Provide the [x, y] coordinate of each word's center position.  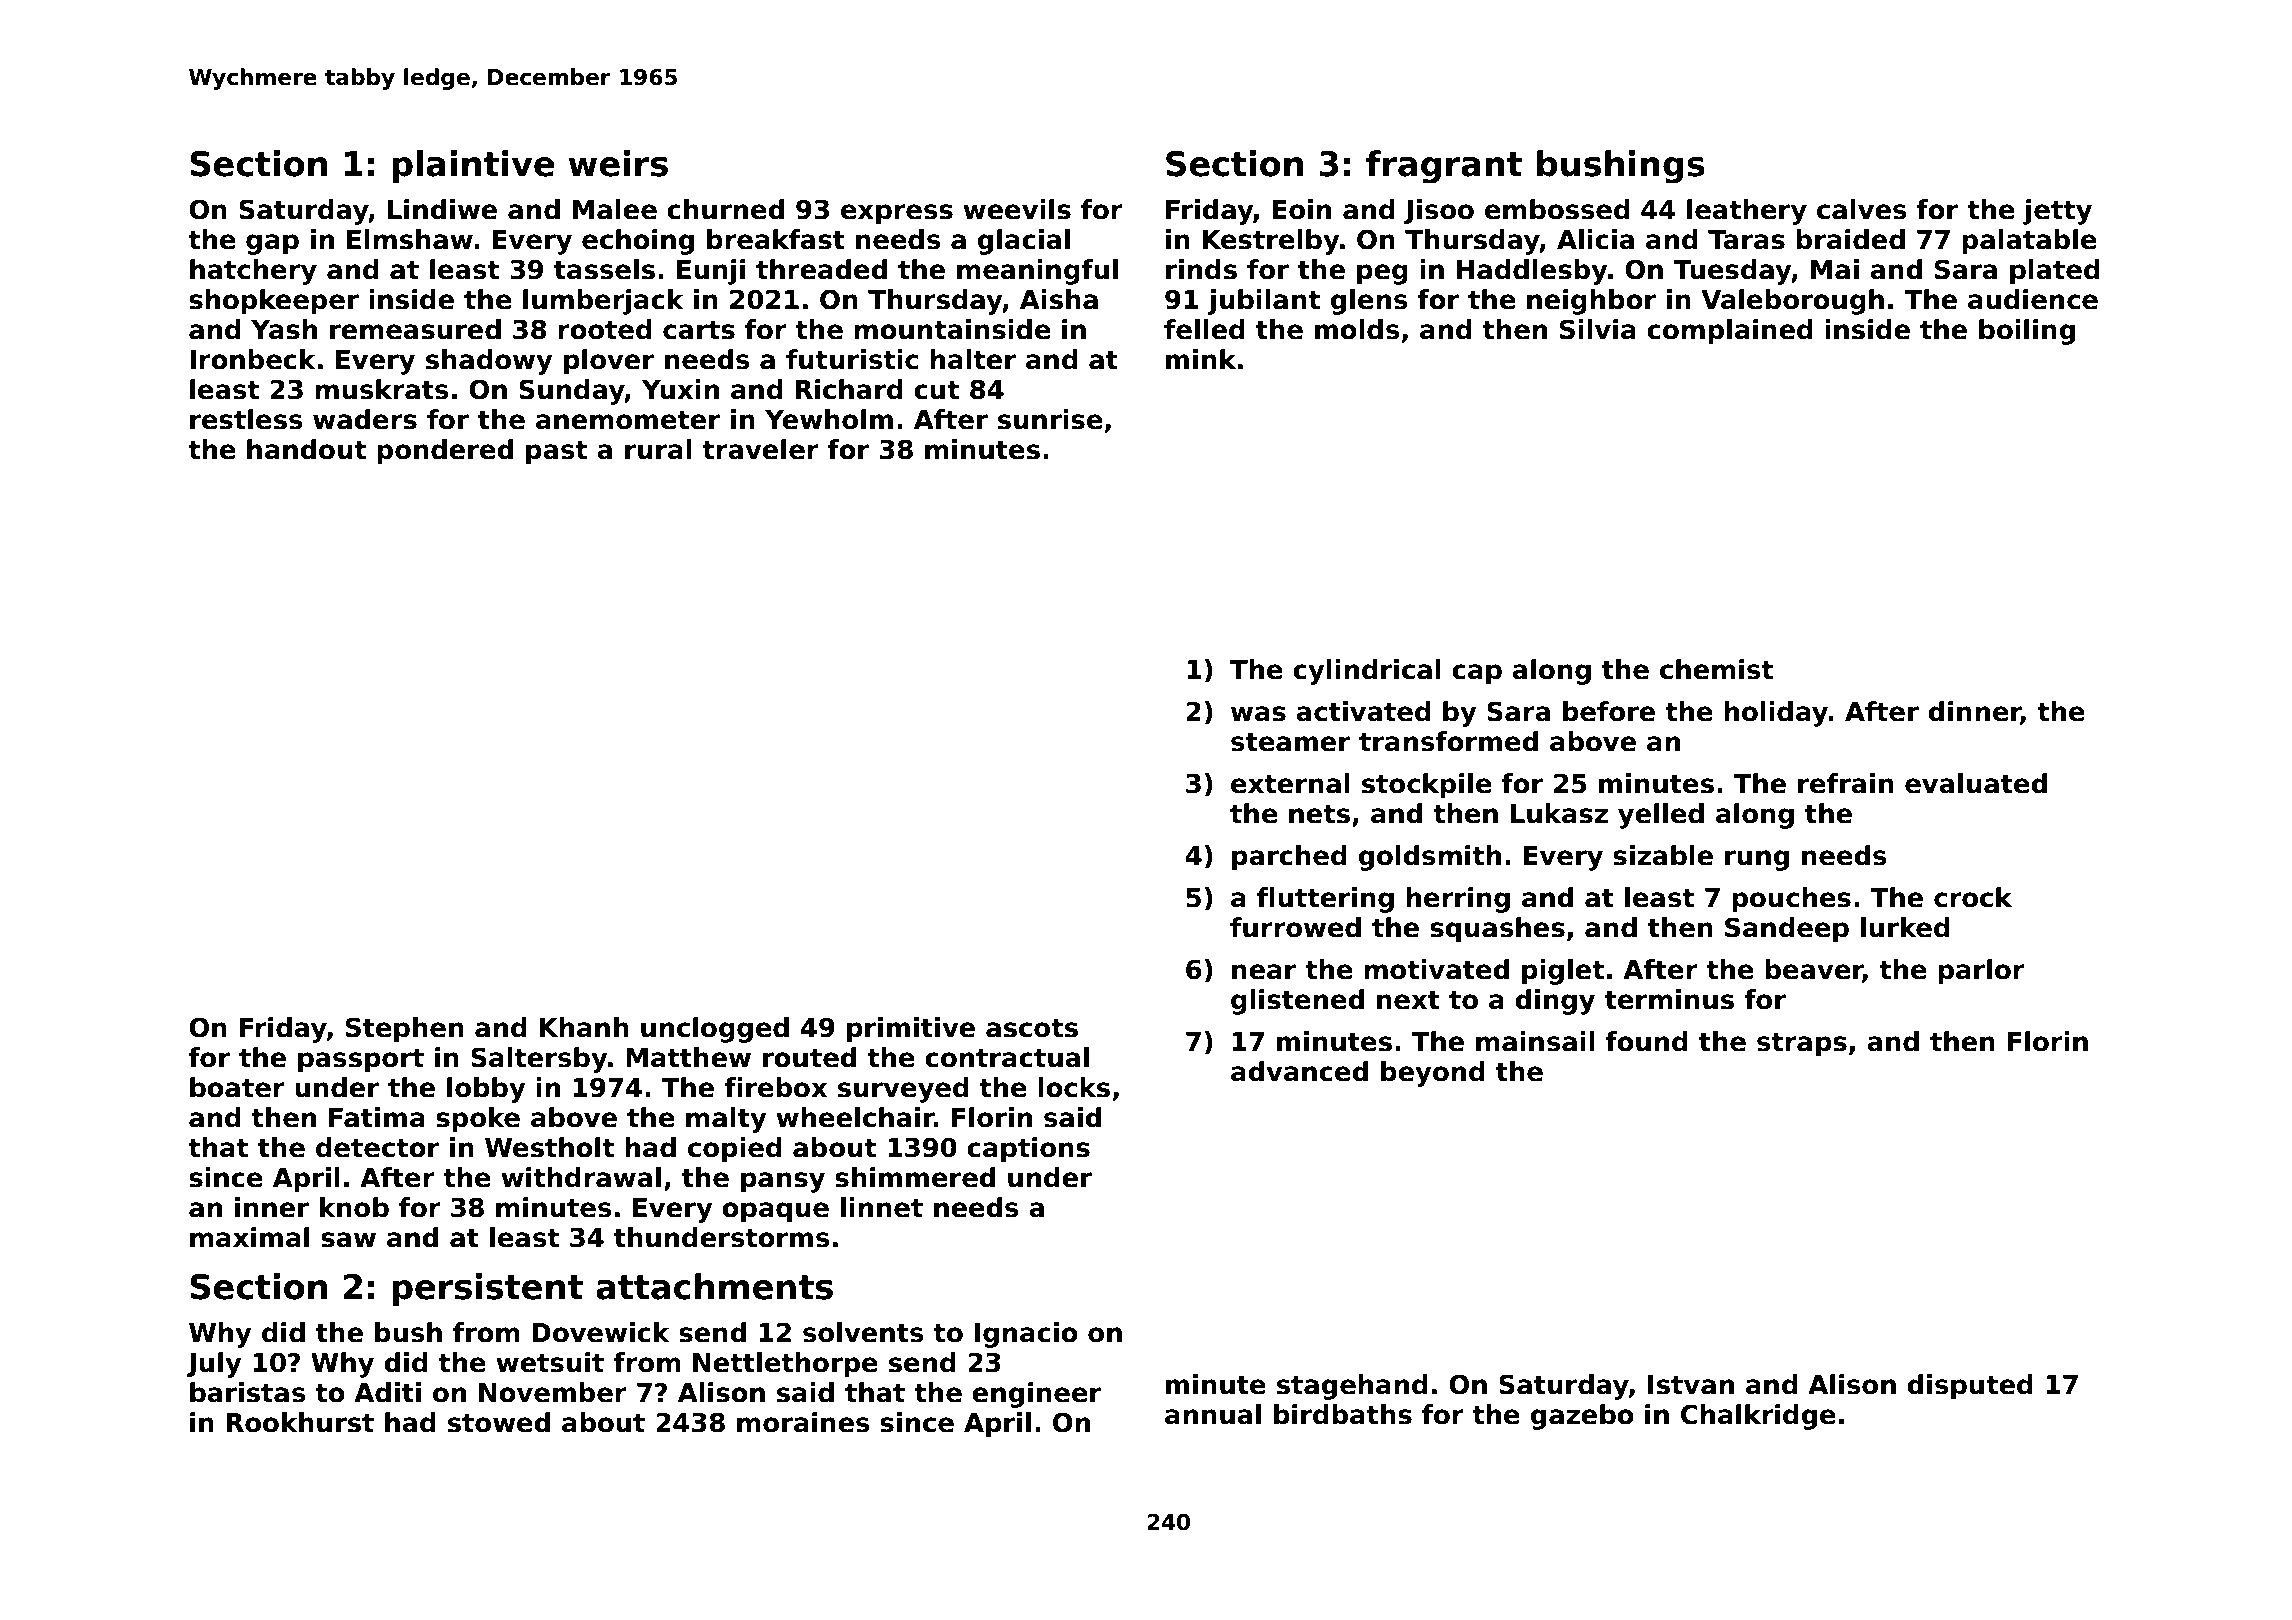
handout [306, 449]
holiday [1776, 714]
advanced [1299, 1071]
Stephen [405, 1030]
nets [1319, 814]
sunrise [1050, 419]
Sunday [572, 392]
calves [1861, 209]
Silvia [1598, 329]
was [1258, 714]
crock [1973, 897]
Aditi [387, 1392]
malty [726, 1120]
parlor [1981, 972]
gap [272, 244]
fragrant [1444, 167]
